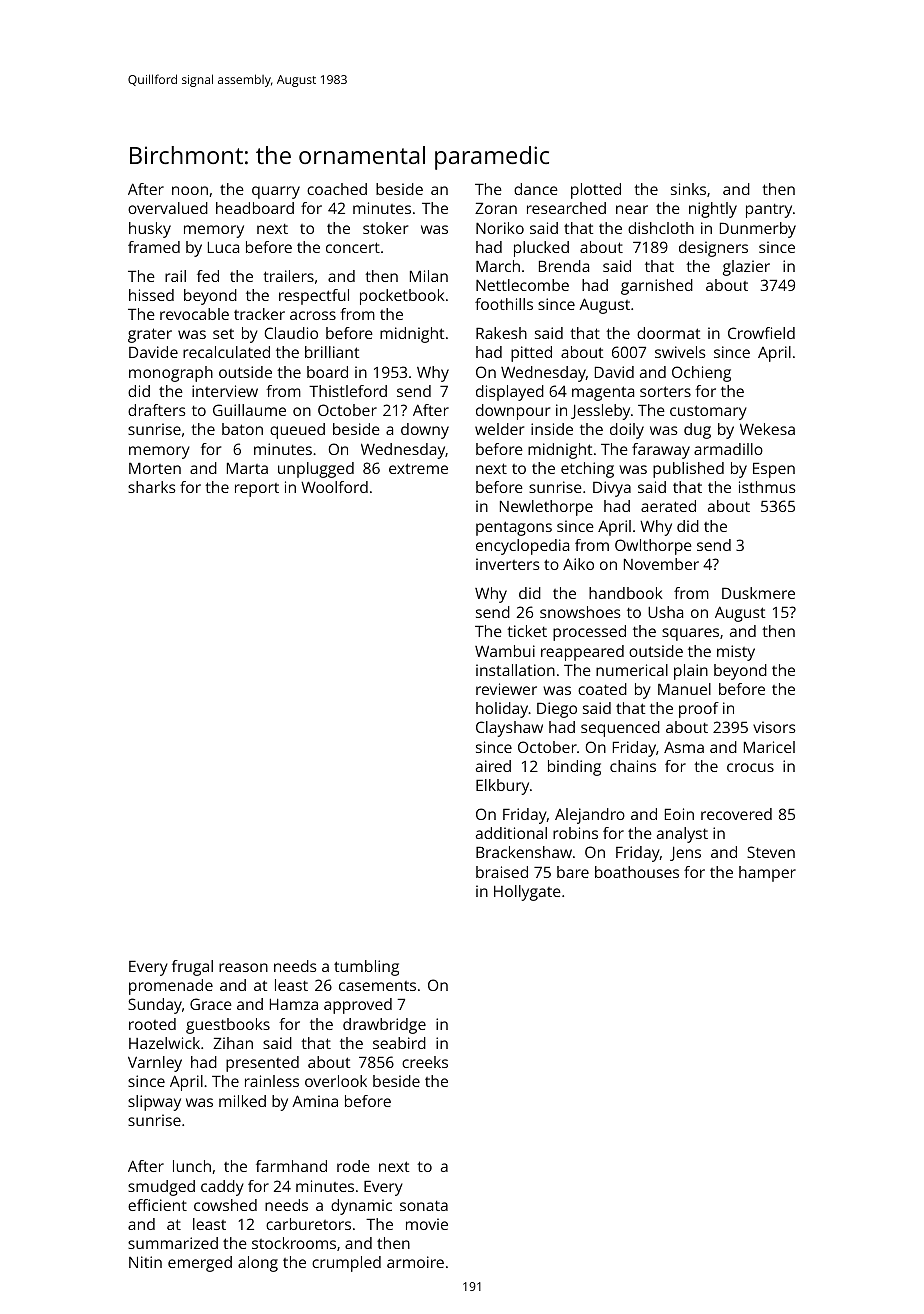 This document has width=924, height=1314. I want to click on dynamic, so click(361, 1207).
